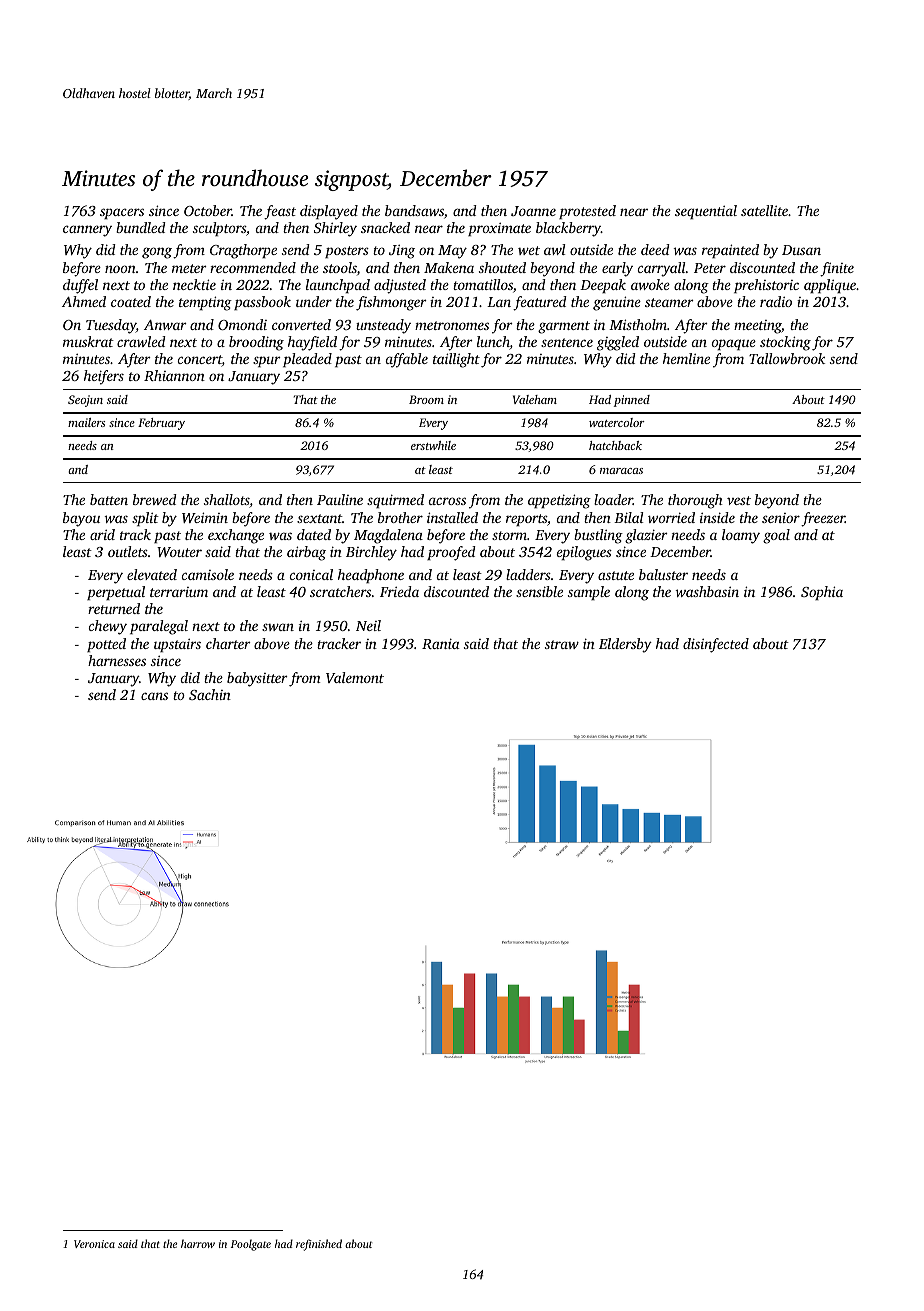 The height and width of the screenshot is (1311, 924). What do you see at coordinates (764, 210) in the screenshot?
I see `satellite` at bounding box center [764, 210].
